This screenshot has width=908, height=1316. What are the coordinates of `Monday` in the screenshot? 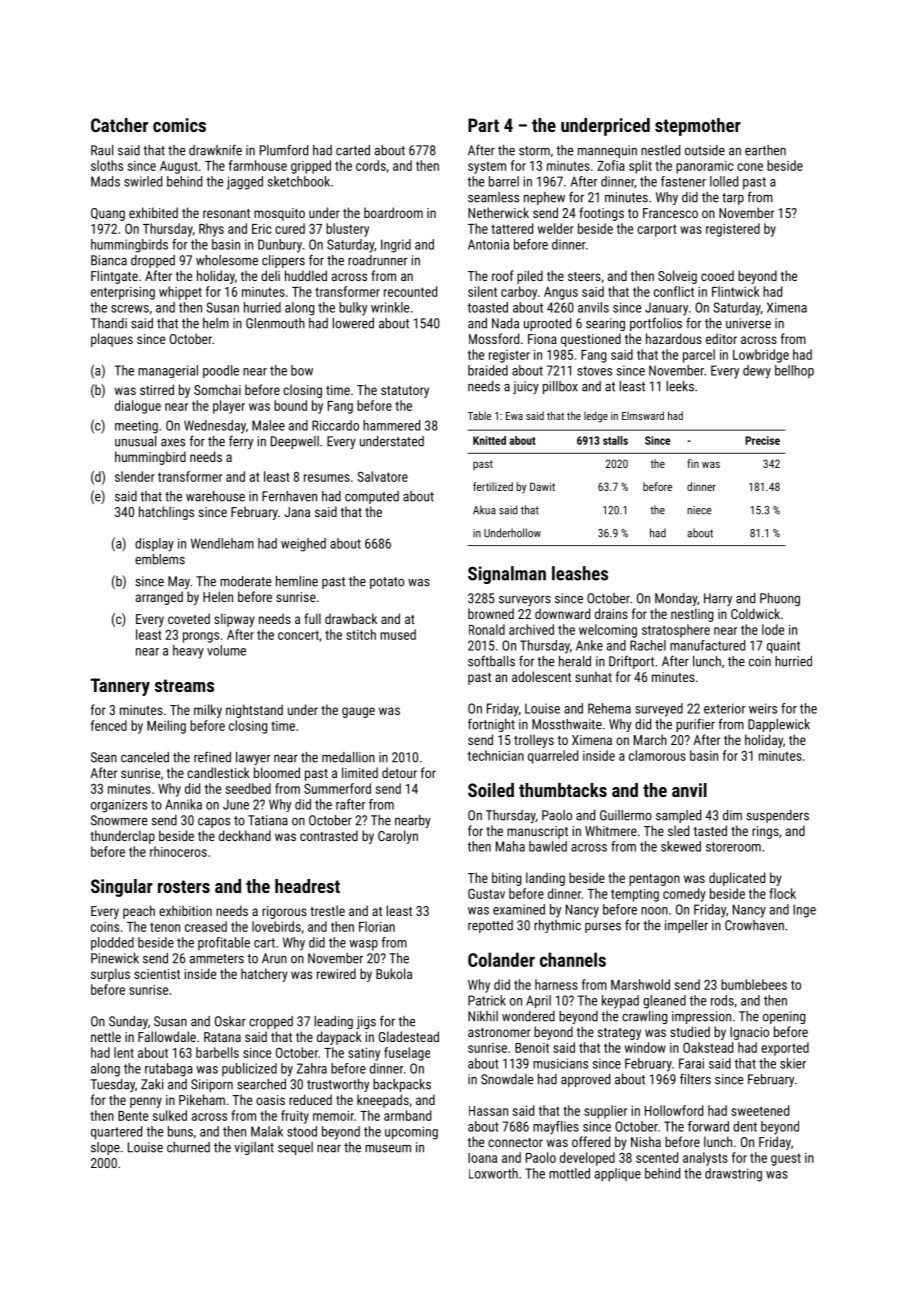 It's located at (676, 599).
